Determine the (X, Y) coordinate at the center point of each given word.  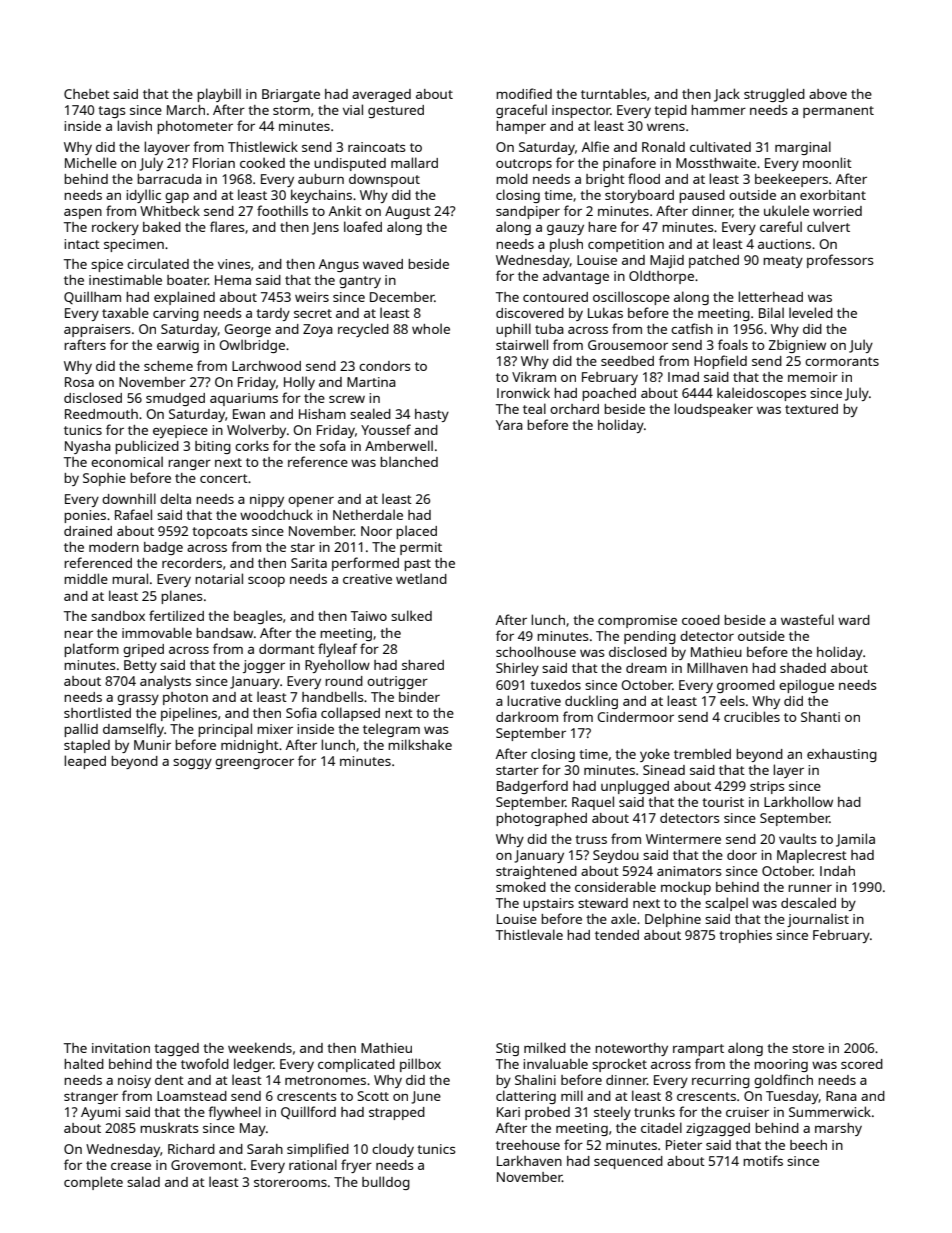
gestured (396, 111)
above (828, 94)
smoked (521, 886)
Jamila (855, 840)
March (186, 110)
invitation (121, 1048)
